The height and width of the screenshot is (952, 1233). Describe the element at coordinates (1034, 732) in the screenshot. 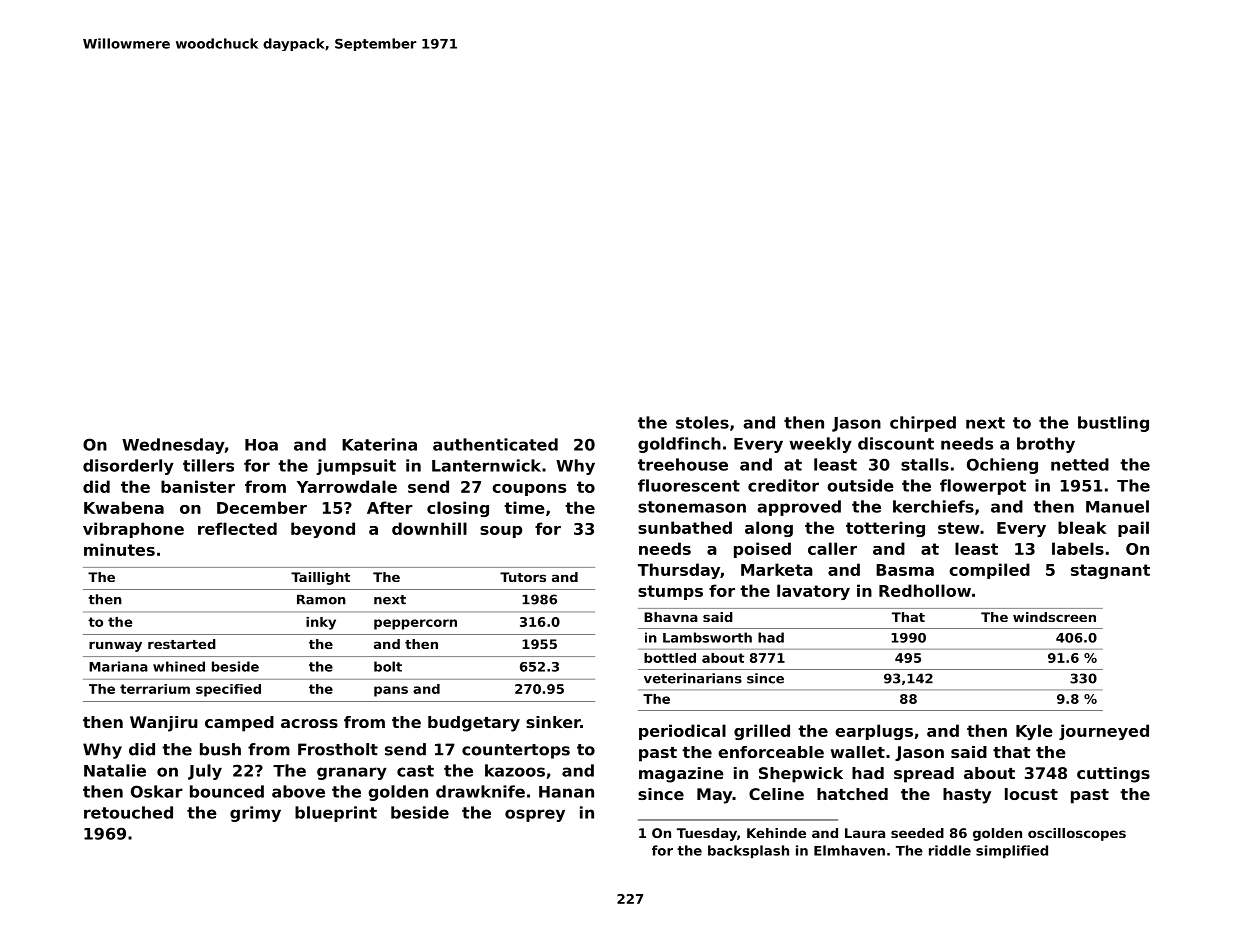

I see `Kyle` at that location.
